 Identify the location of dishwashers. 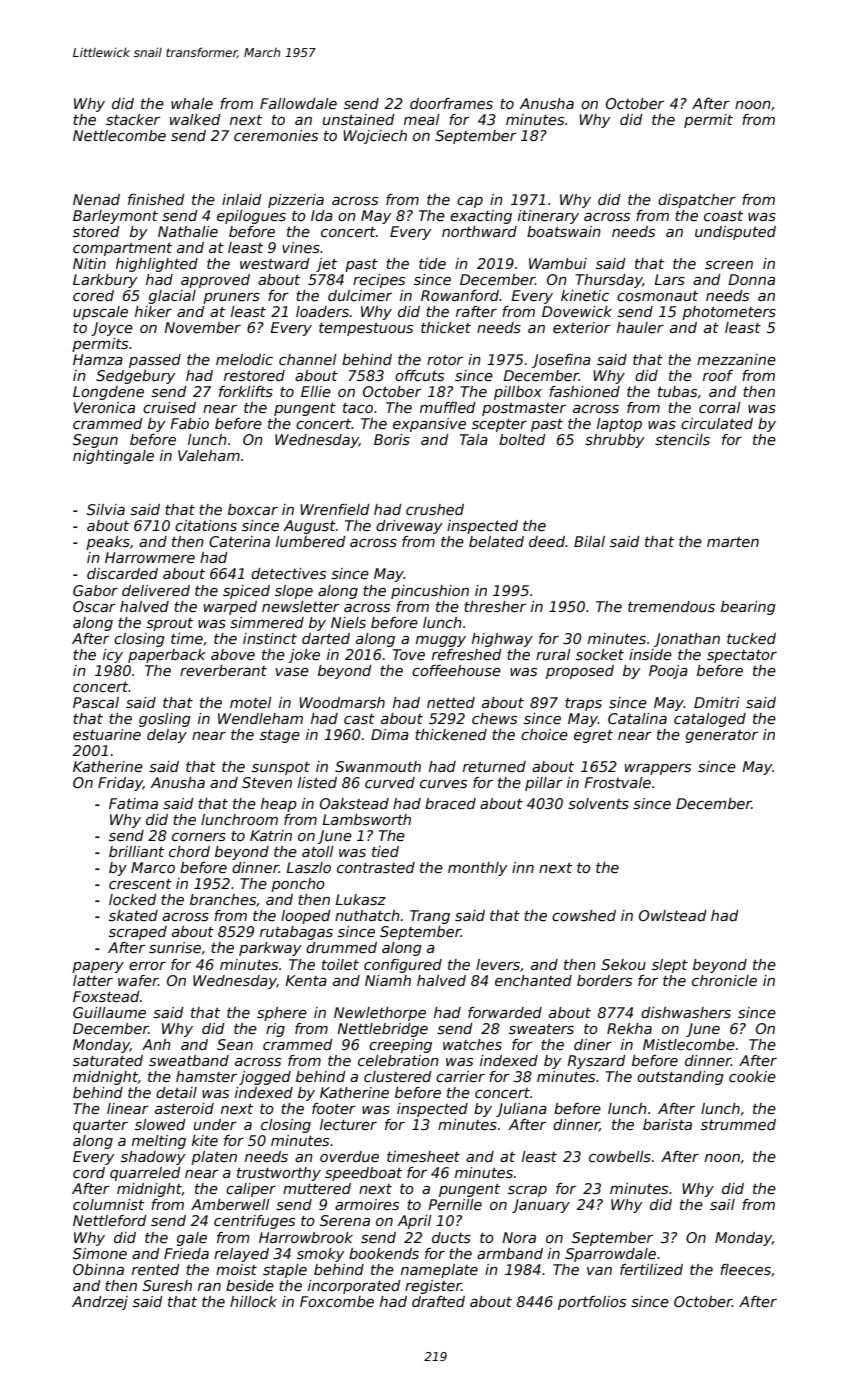
(686, 1012).
